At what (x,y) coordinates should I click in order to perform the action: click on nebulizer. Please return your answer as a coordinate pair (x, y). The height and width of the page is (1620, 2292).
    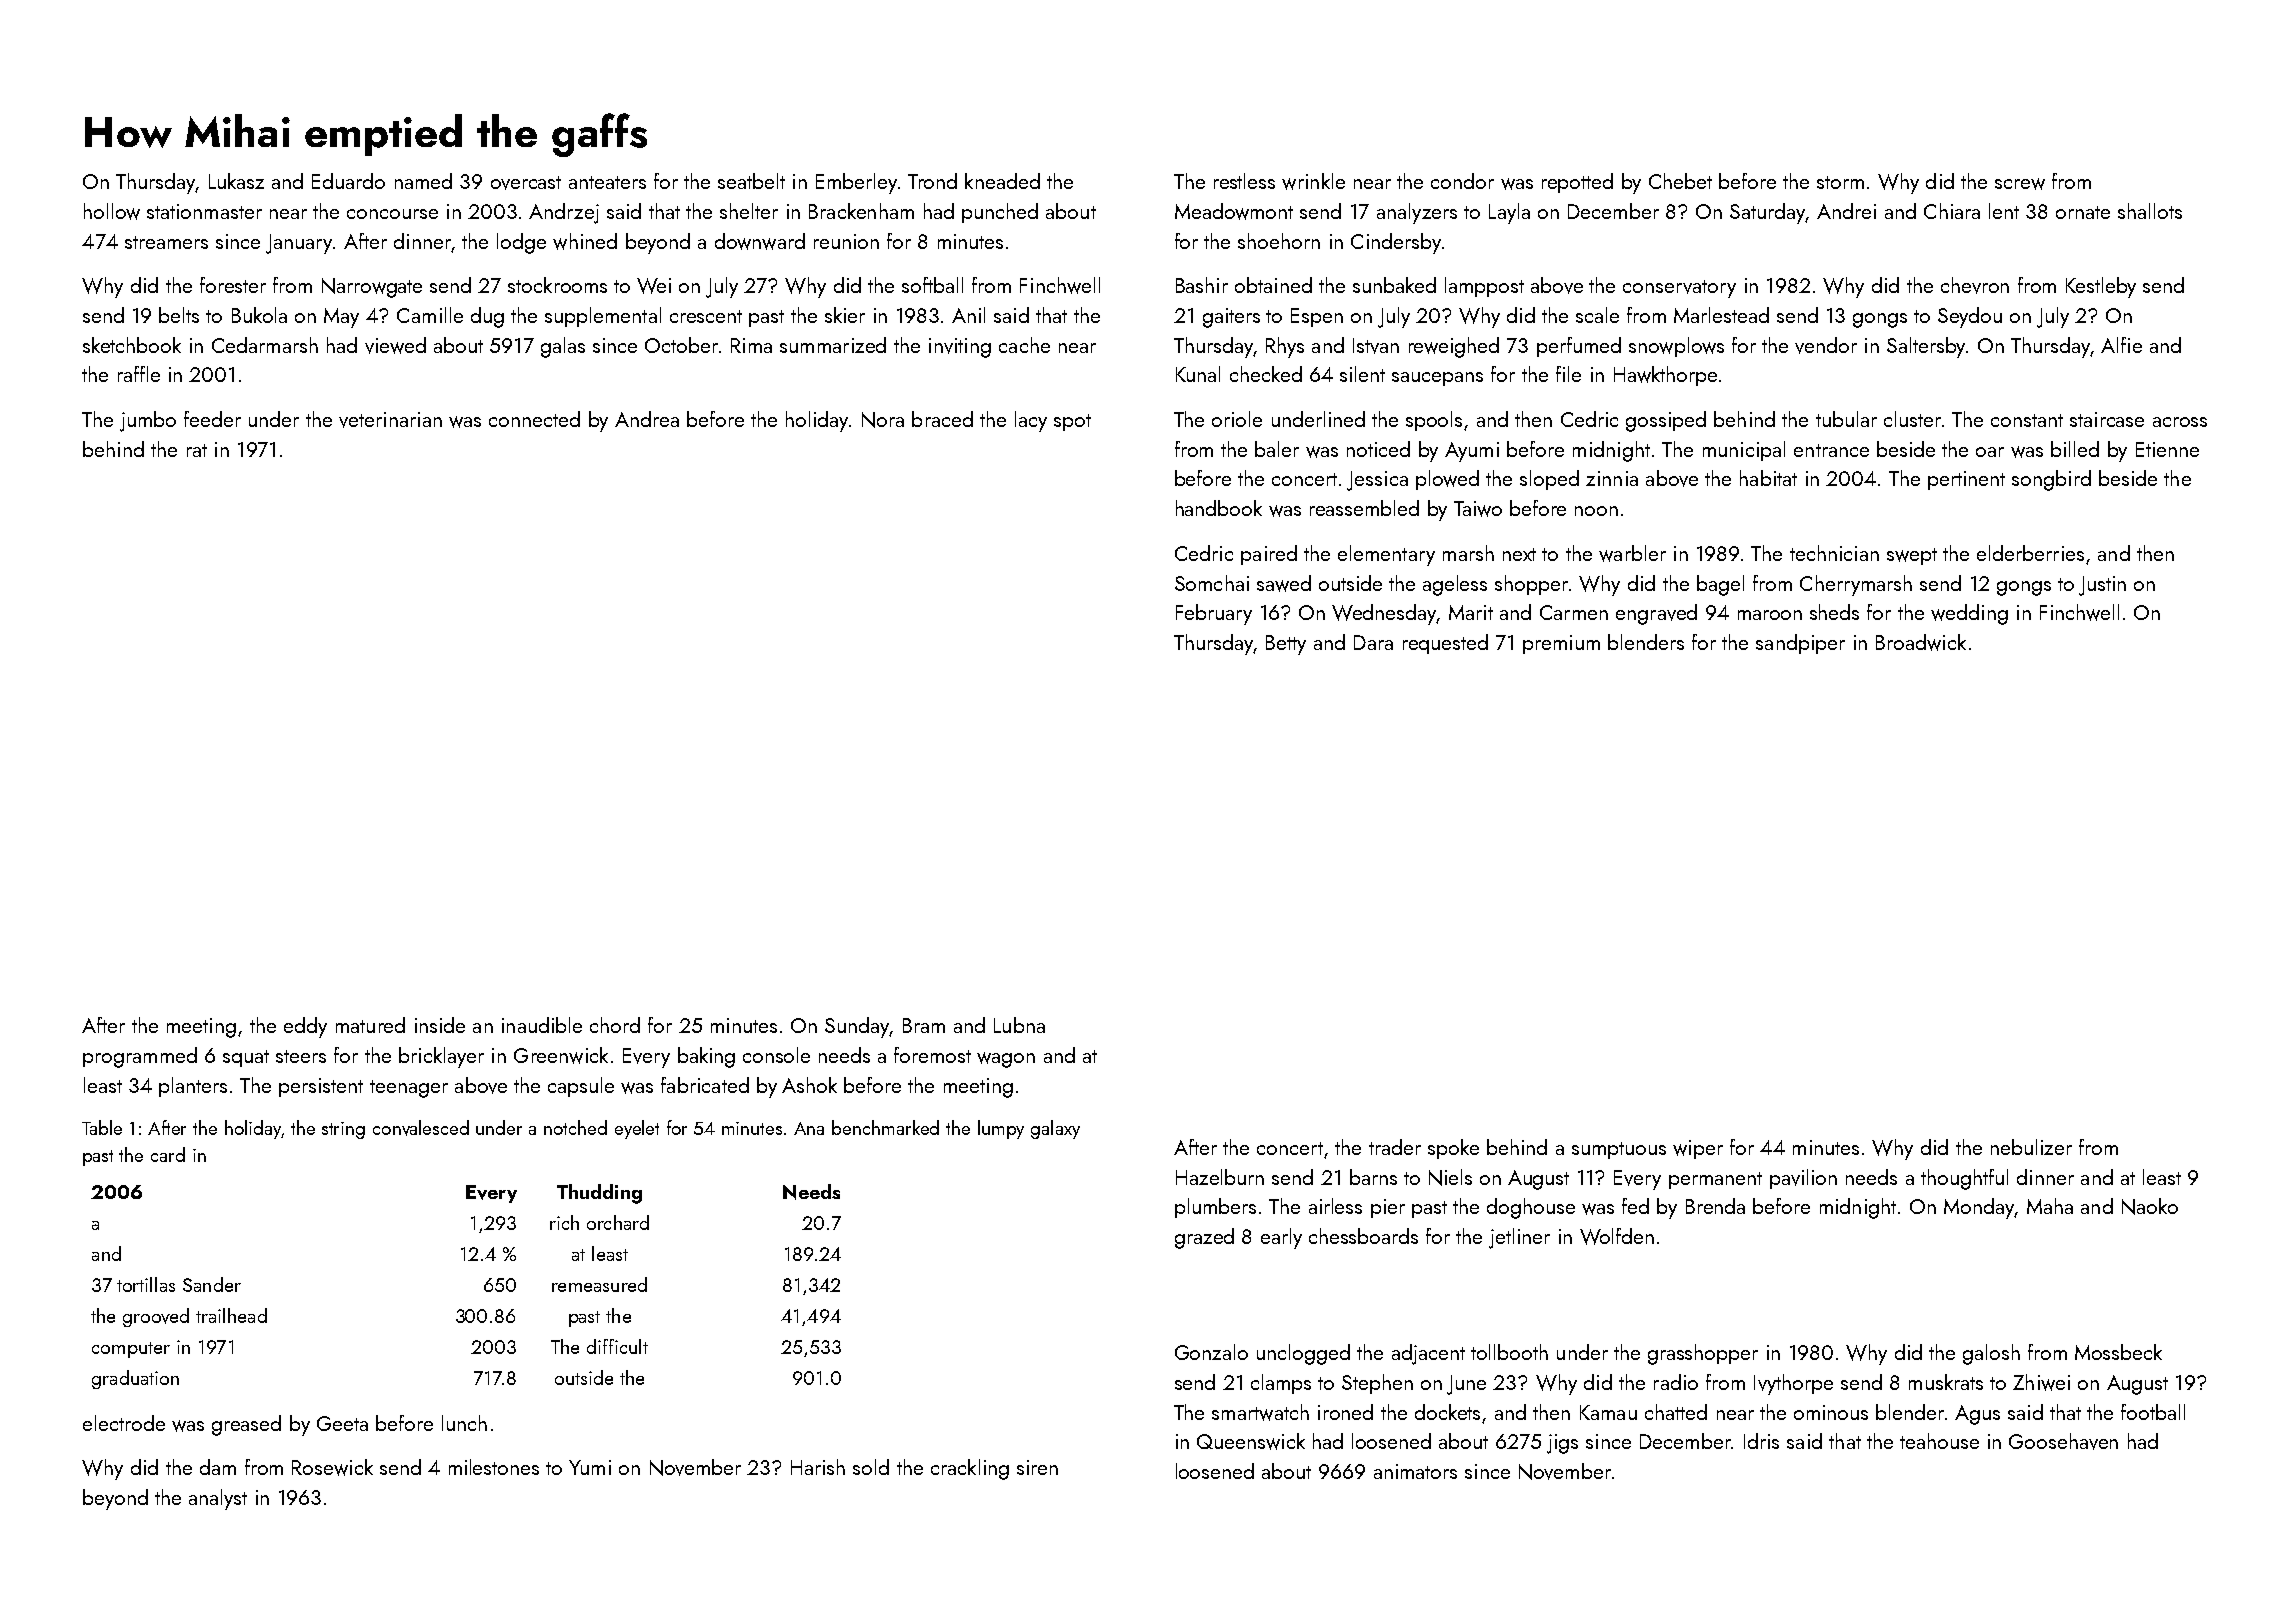
    Looking at the image, I should click on (2031, 1147).
